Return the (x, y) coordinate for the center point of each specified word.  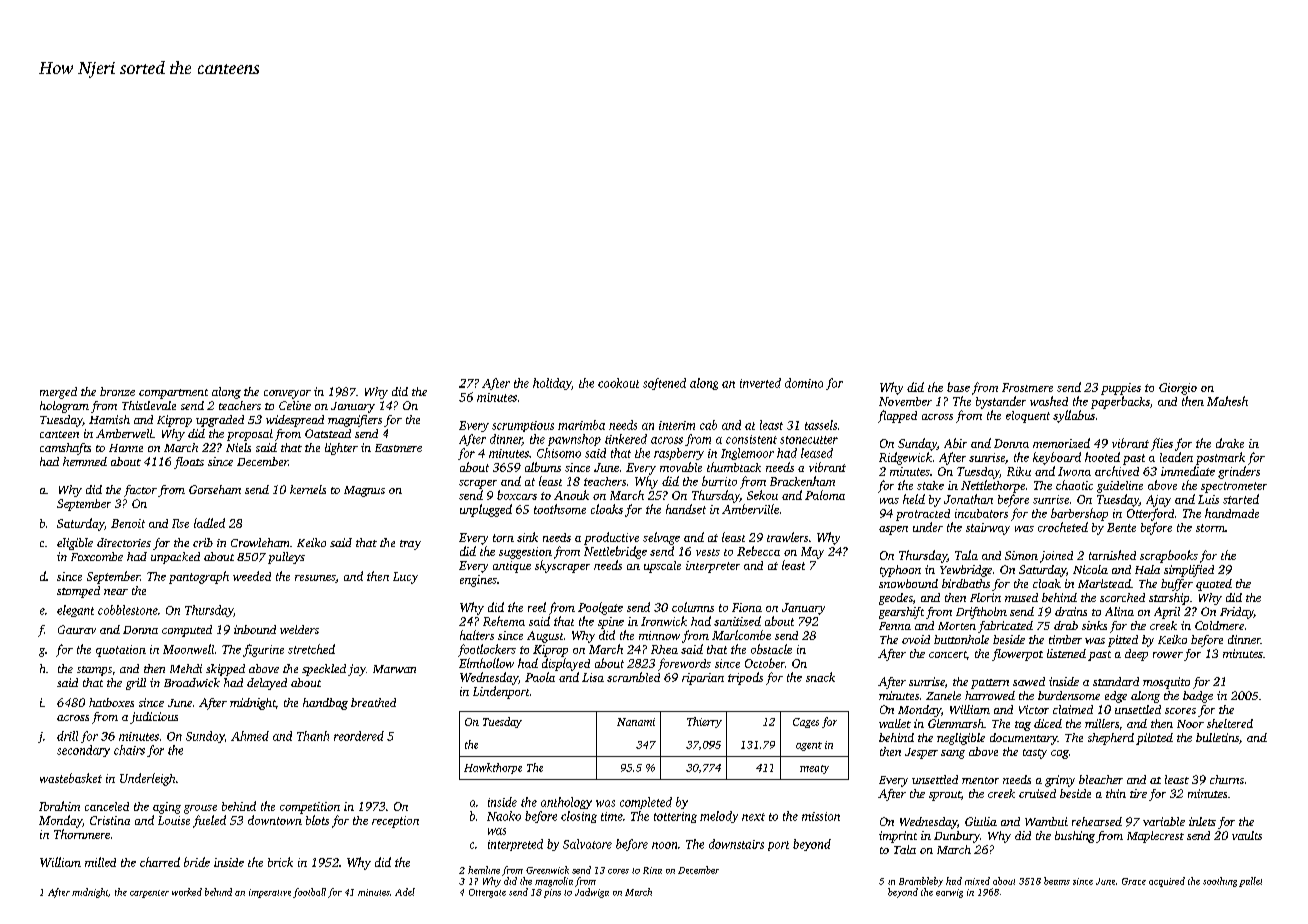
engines (478, 581)
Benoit (128, 523)
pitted (1123, 641)
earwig (949, 893)
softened (664, 384)
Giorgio (1178, 389)
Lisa (593, 677)
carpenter (149, 894)
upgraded (220, 421)
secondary (83, 751)
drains (1071, 611)
